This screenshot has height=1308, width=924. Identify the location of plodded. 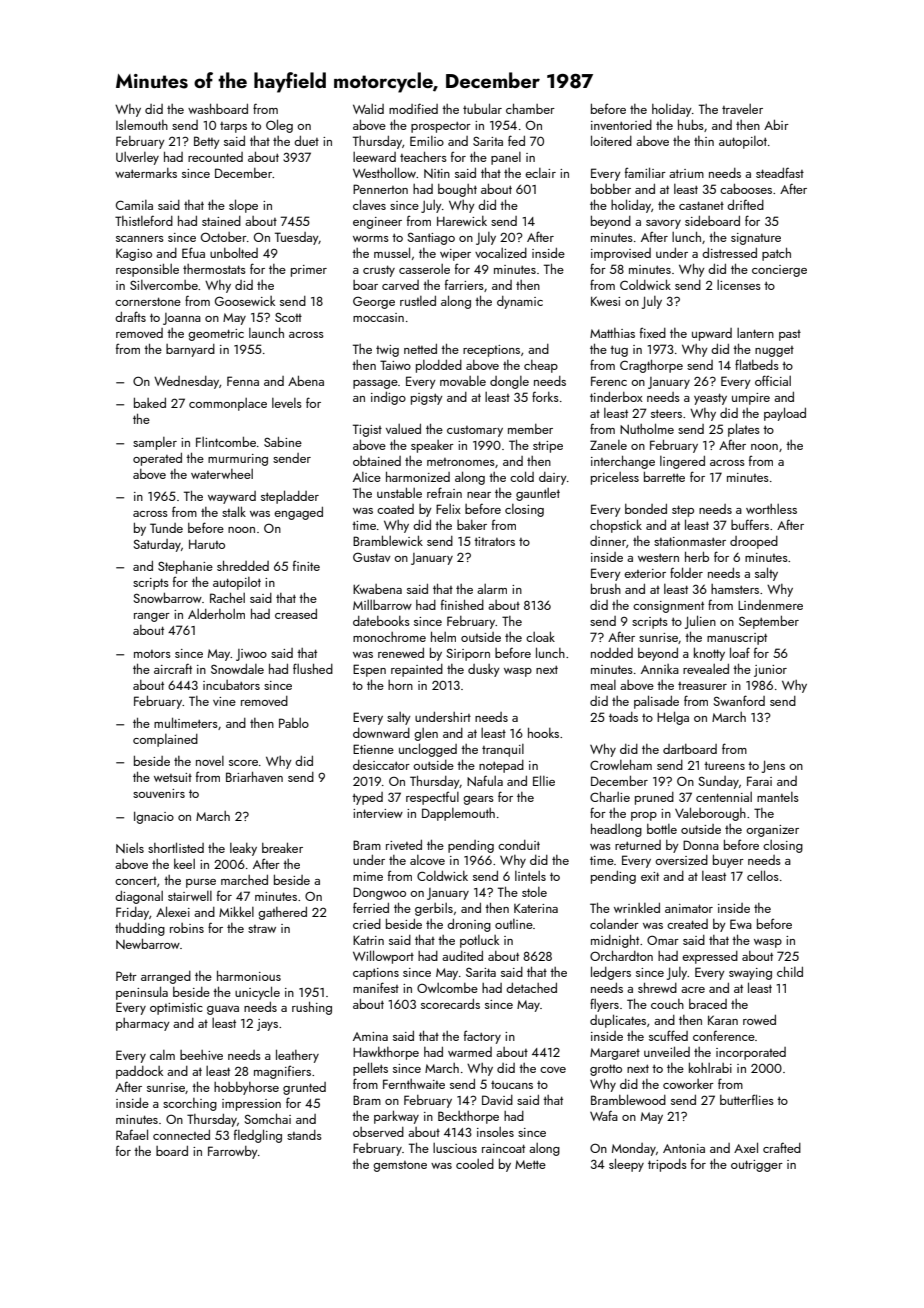
(439, 366).
